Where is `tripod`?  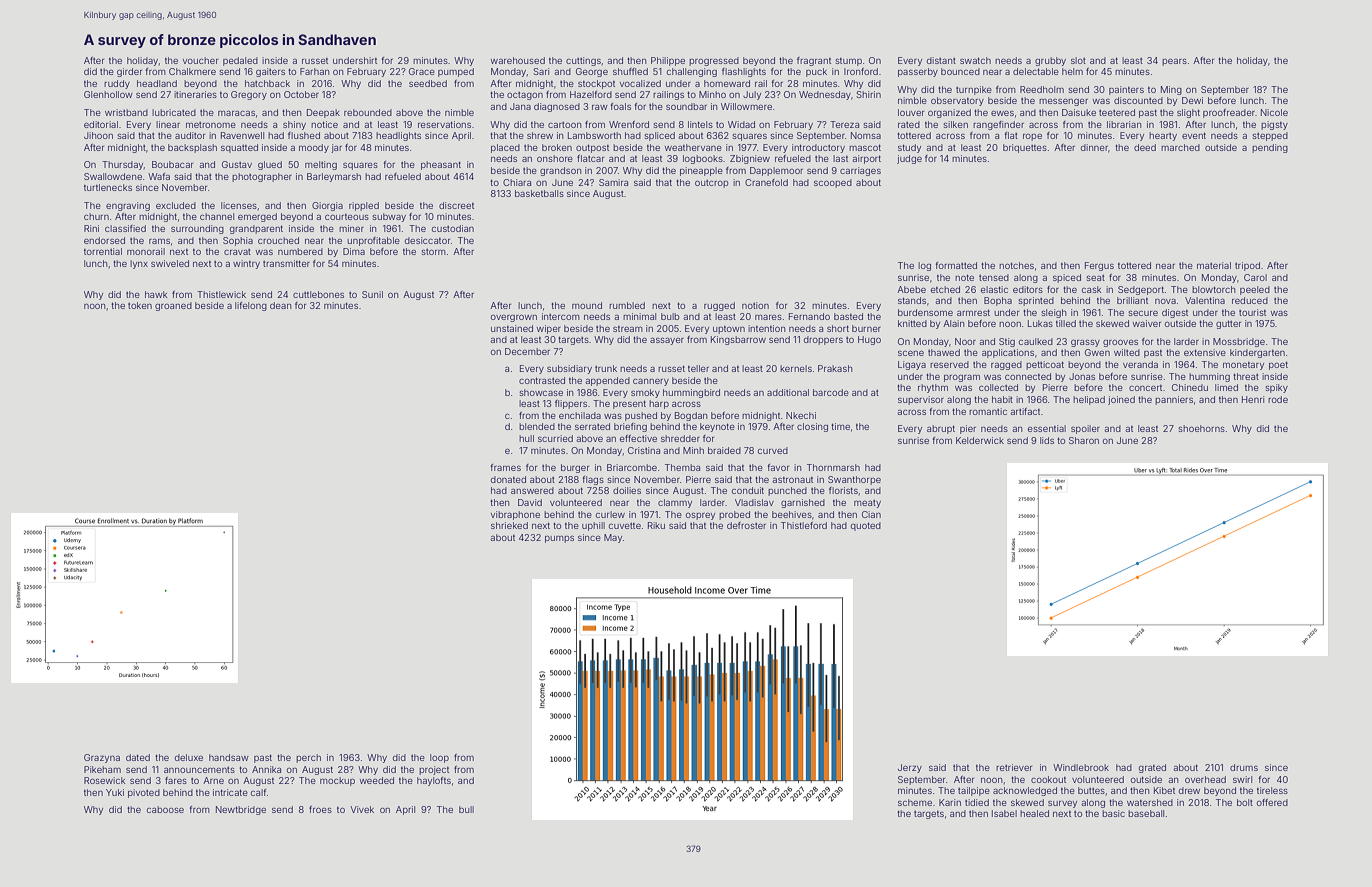 tripod is located at coordinates (1247, 266).
